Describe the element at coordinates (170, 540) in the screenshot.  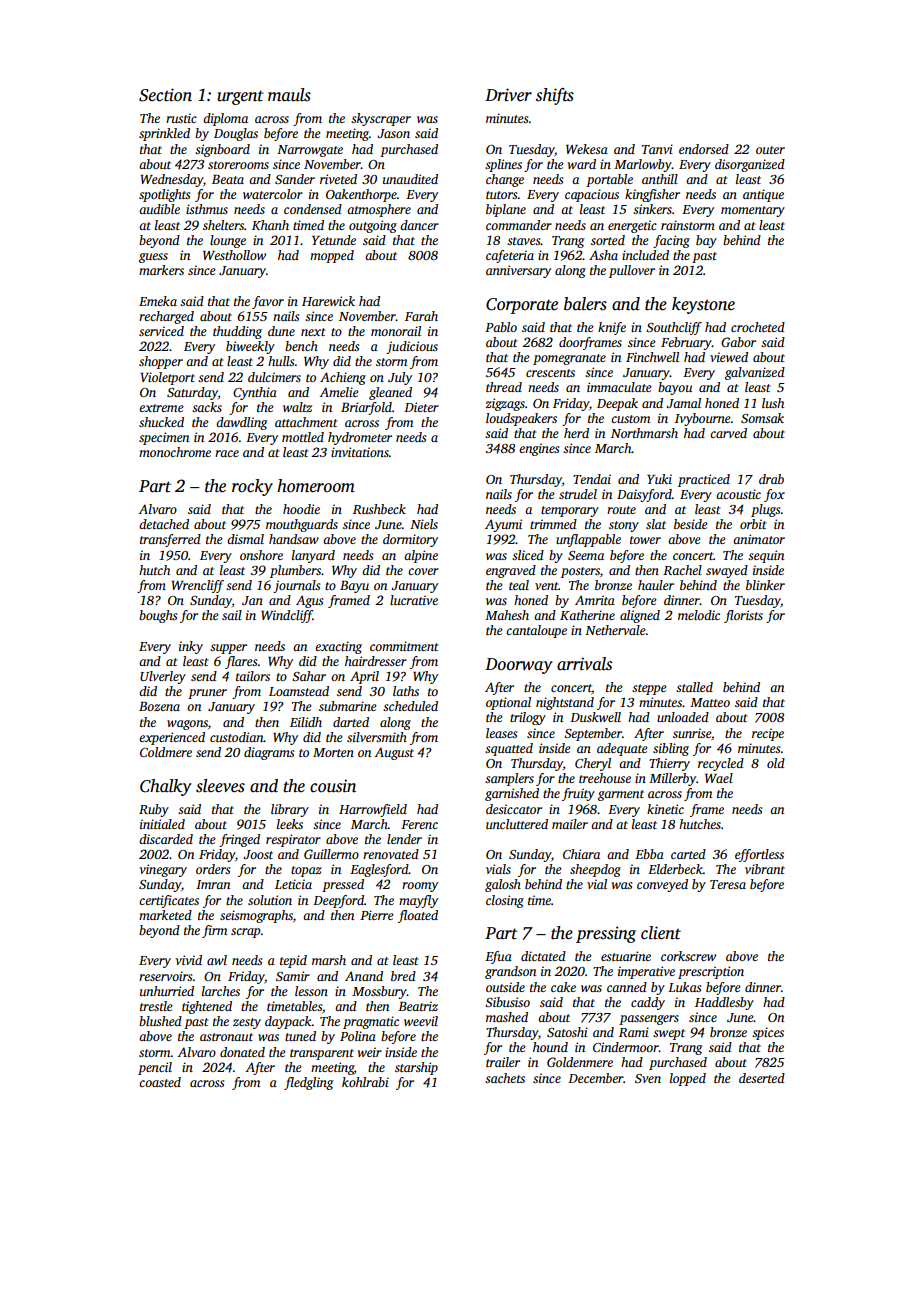
I see `transferred` at that location.
